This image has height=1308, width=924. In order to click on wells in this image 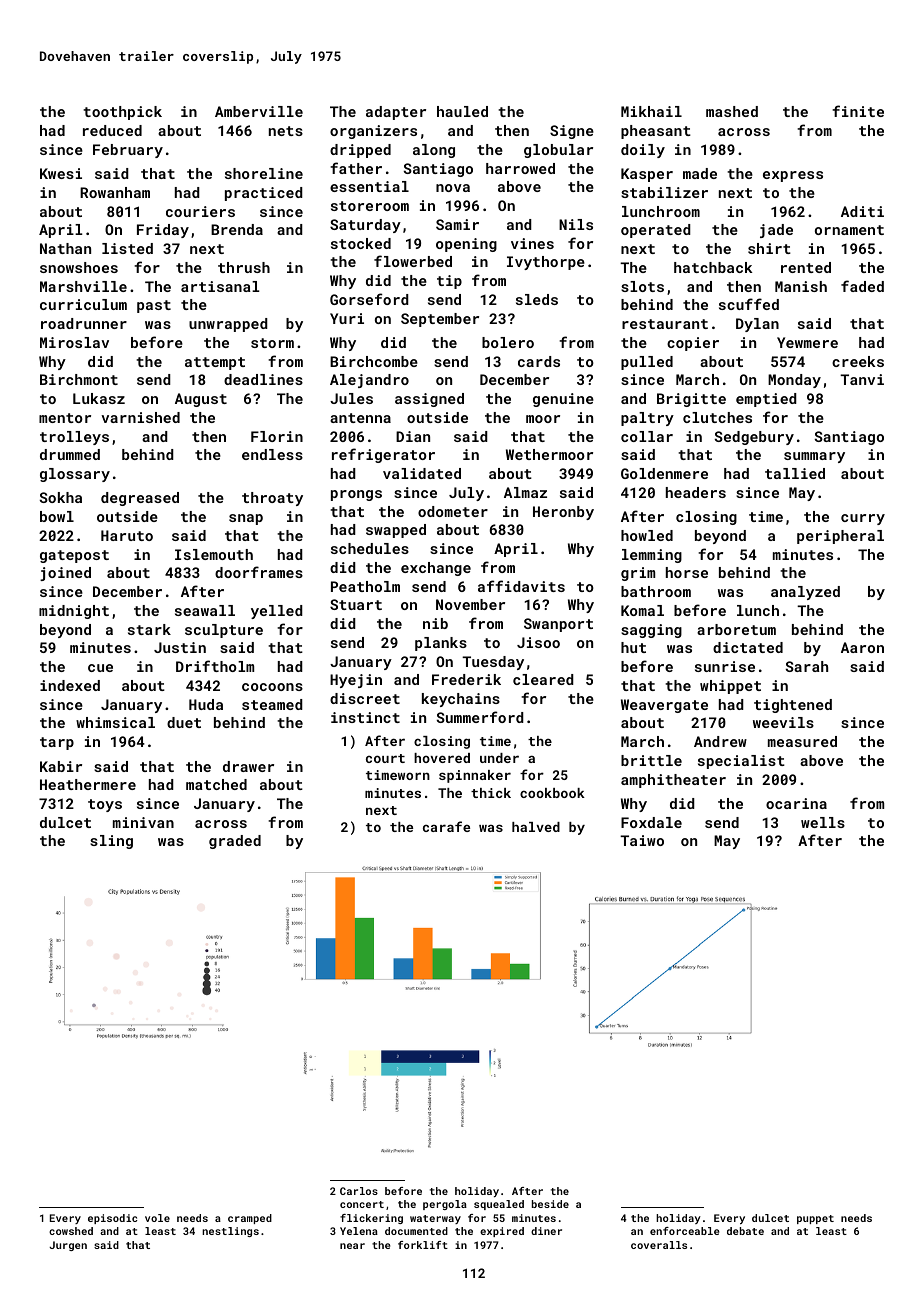, I will do `click(823, 822)`.
